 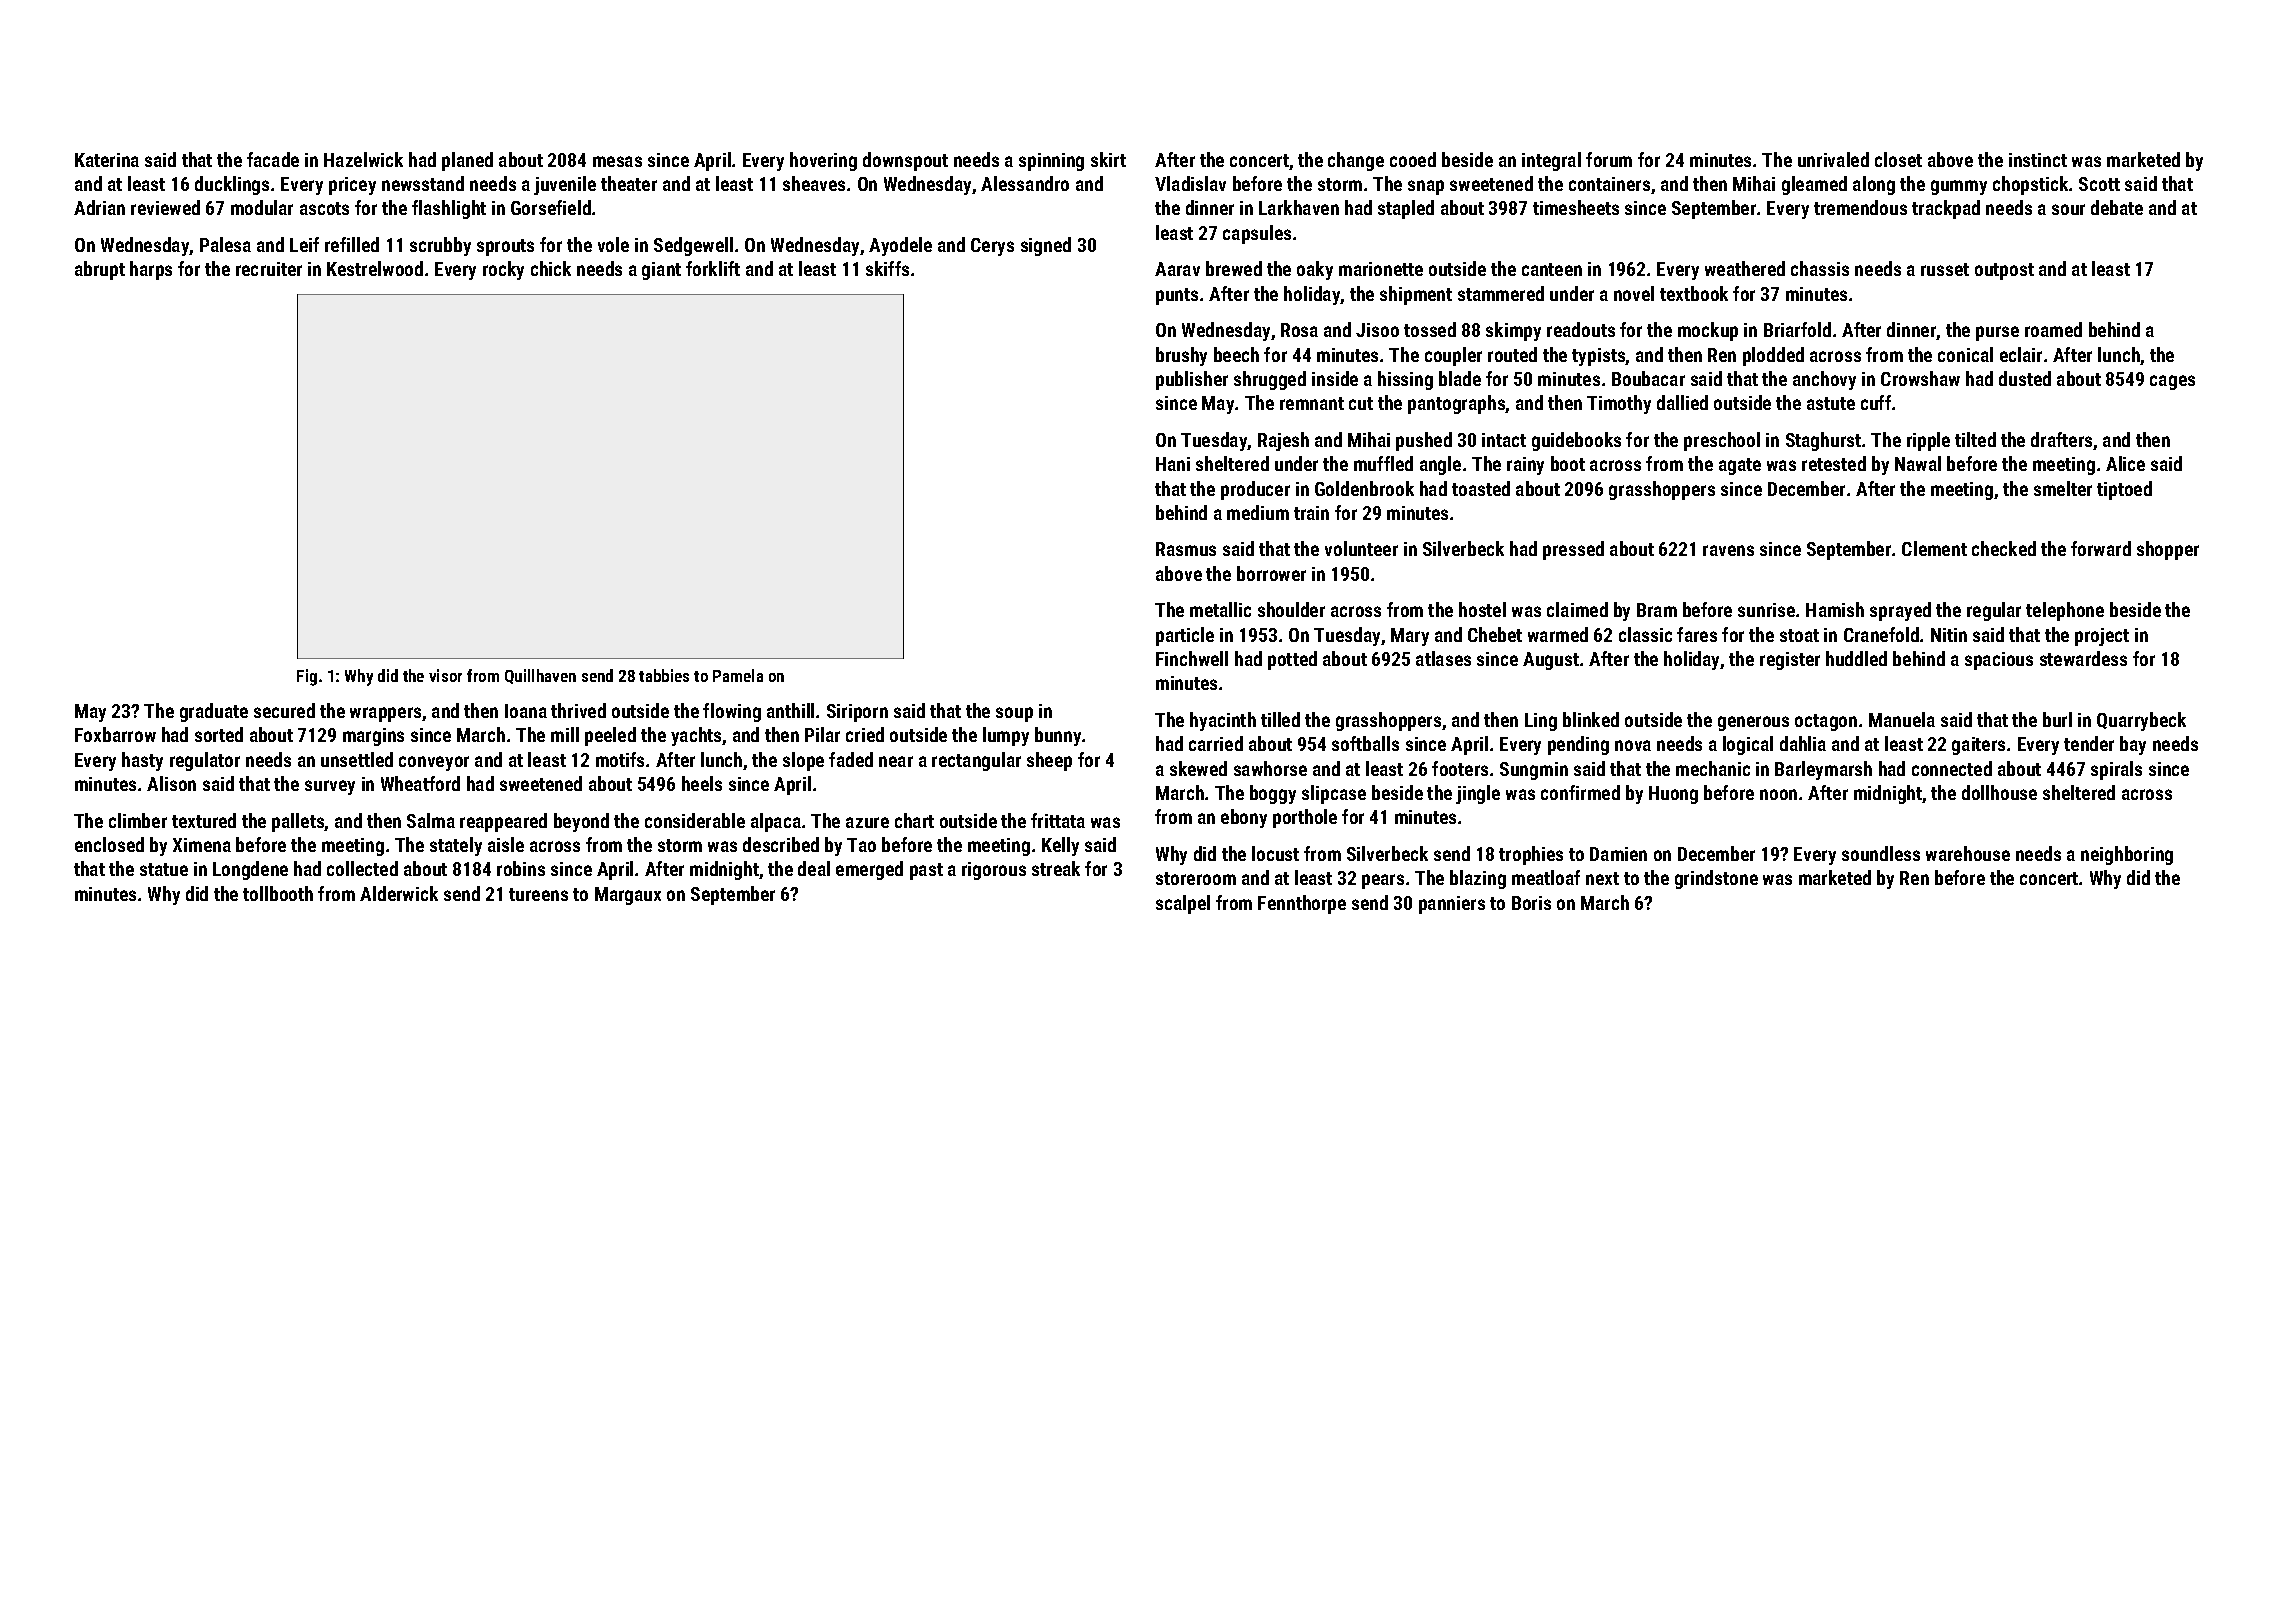 I want to click on Fennthorpe, so click(x=1302, y=904).
